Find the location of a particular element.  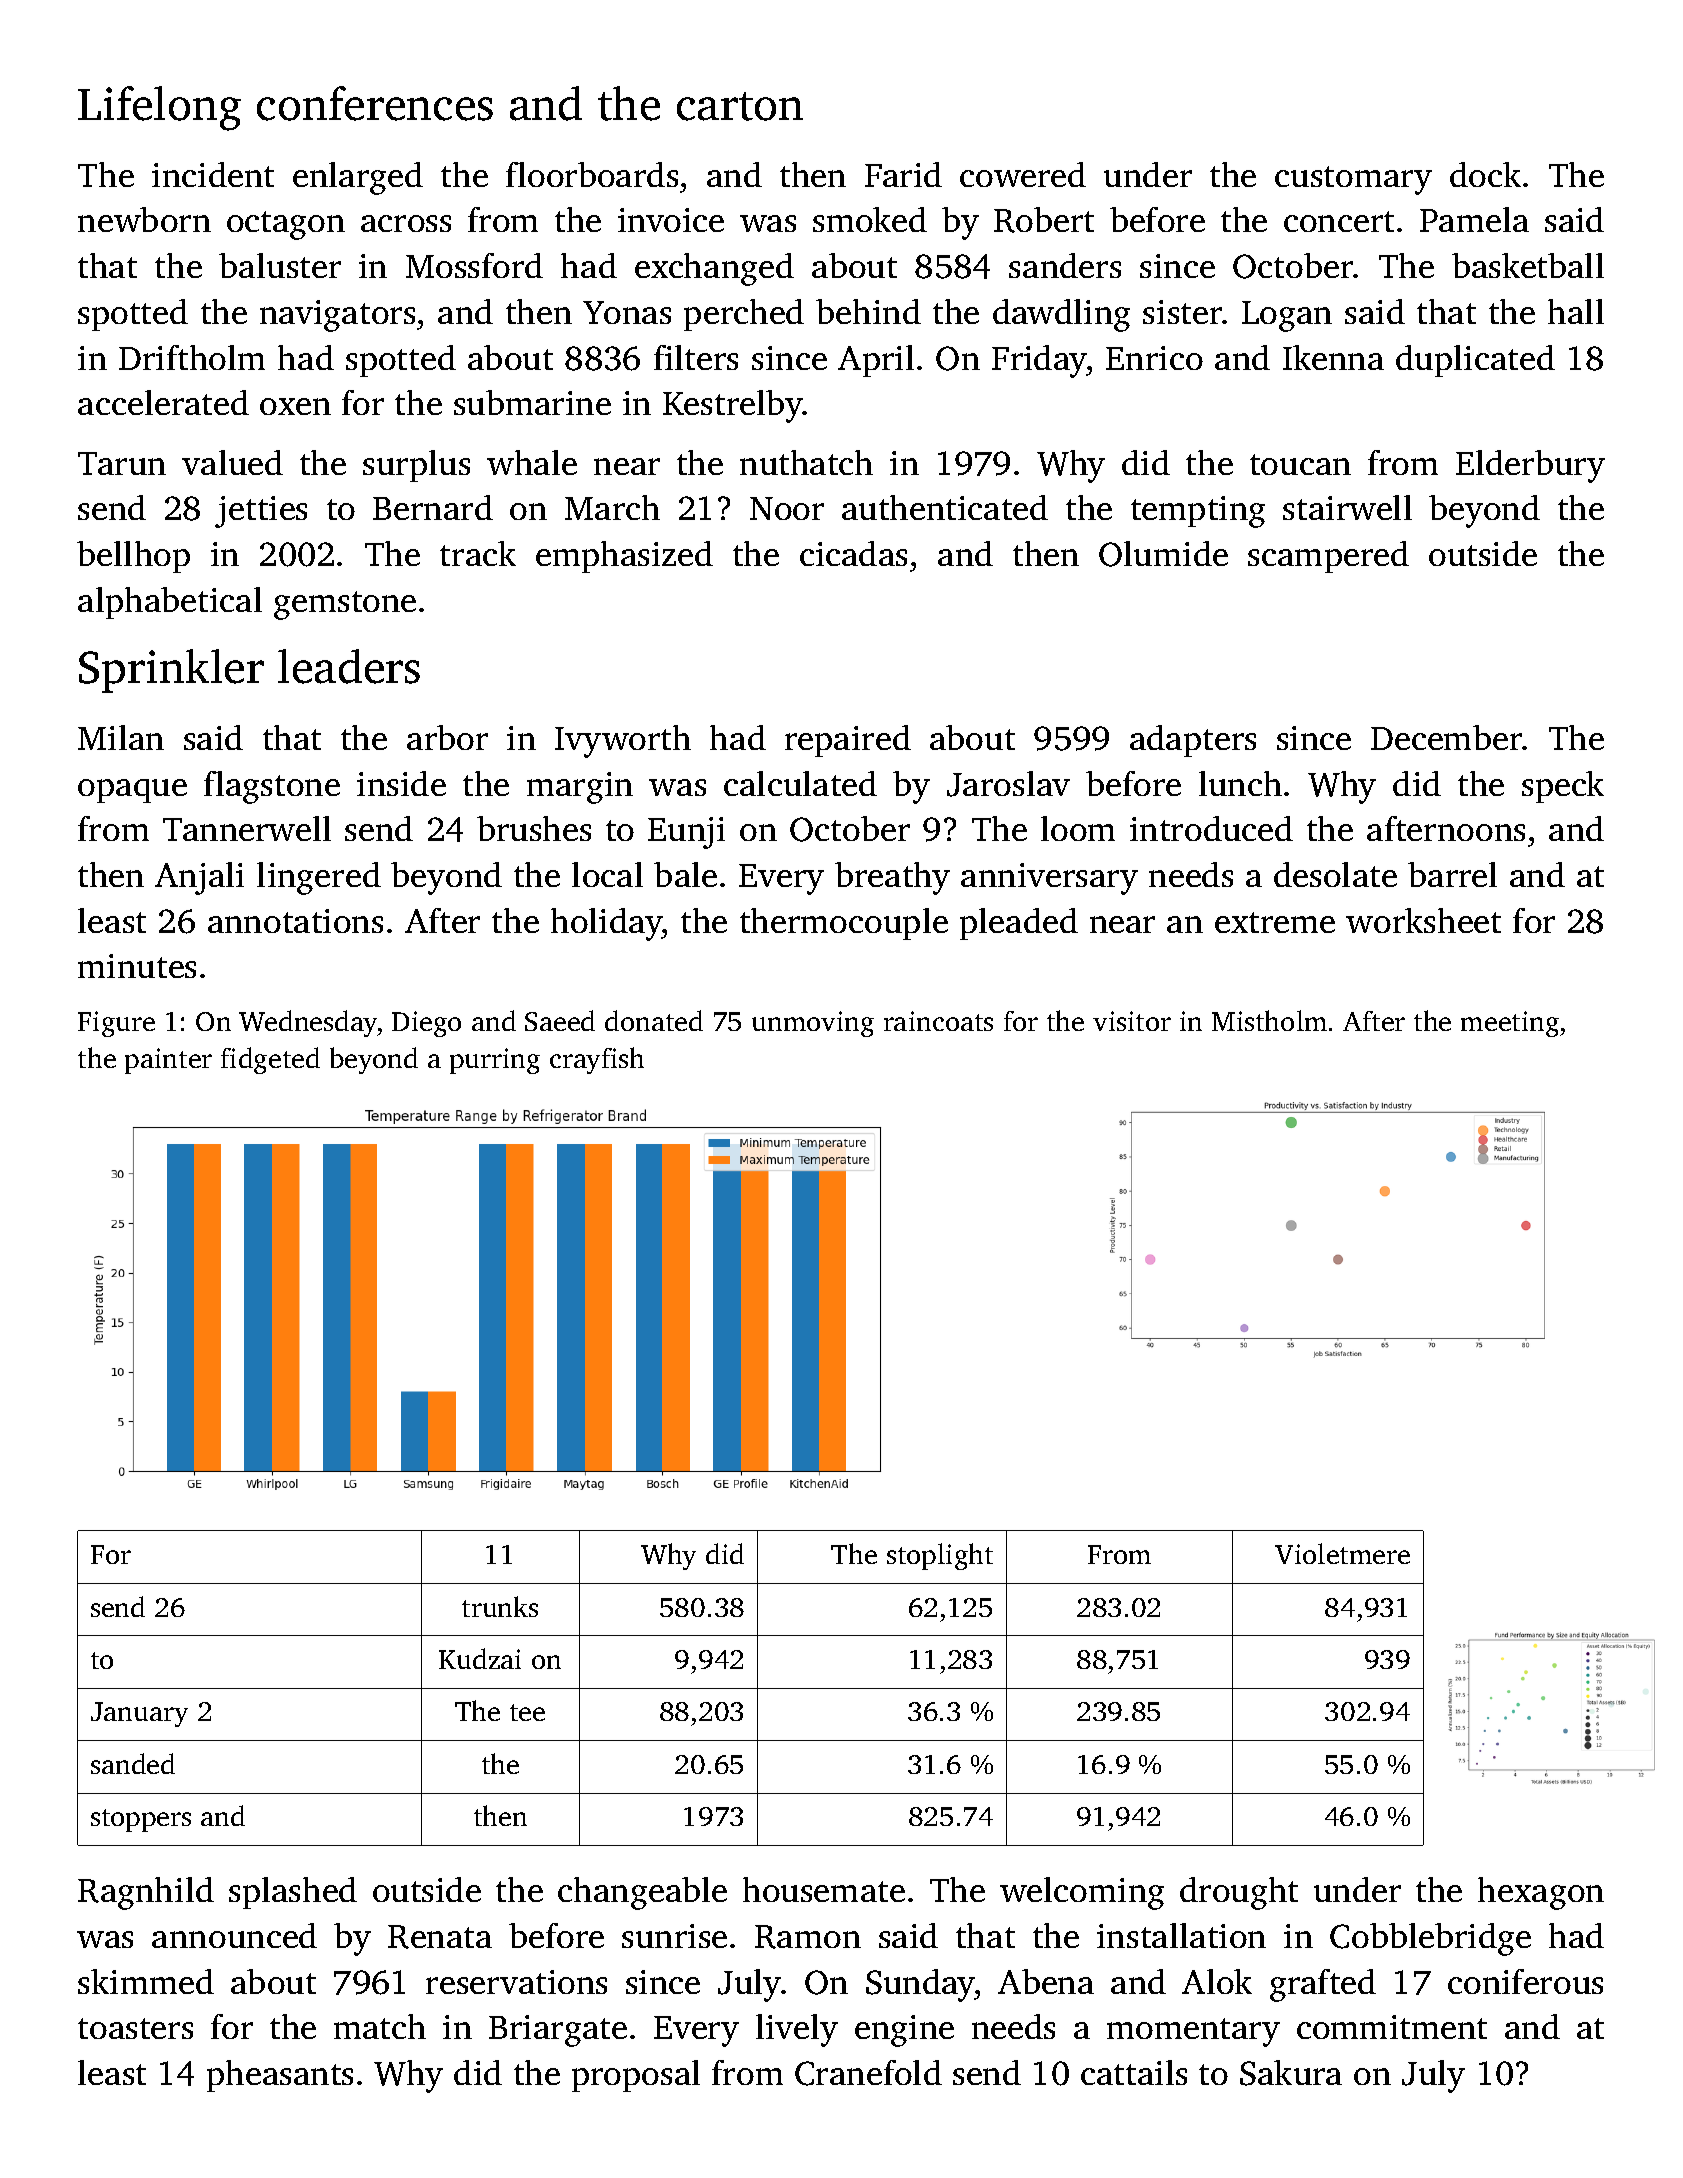

holiday is located at coordinates (606, 924).
